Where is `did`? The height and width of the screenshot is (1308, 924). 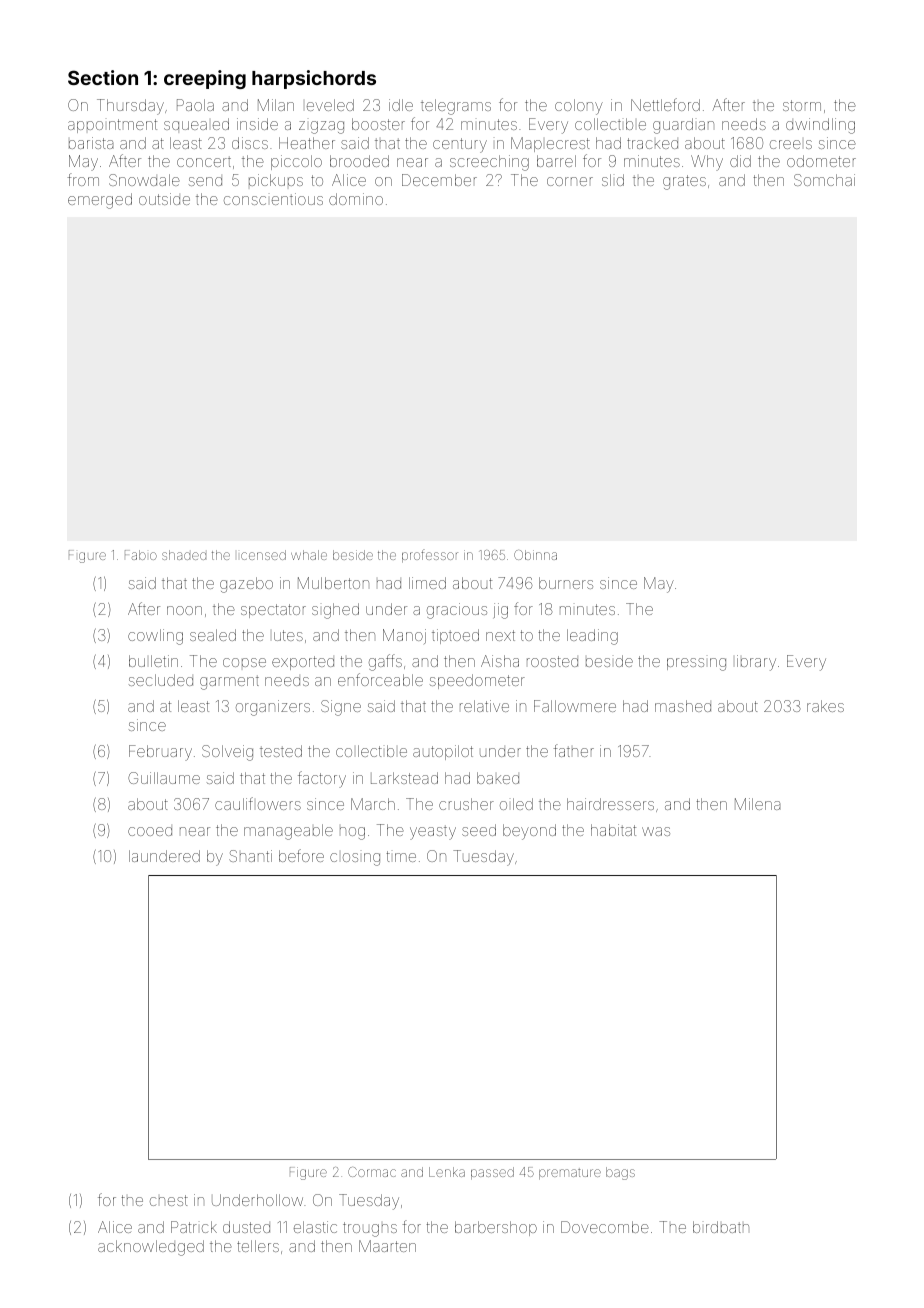
did is located at coordinates (740, 161).
